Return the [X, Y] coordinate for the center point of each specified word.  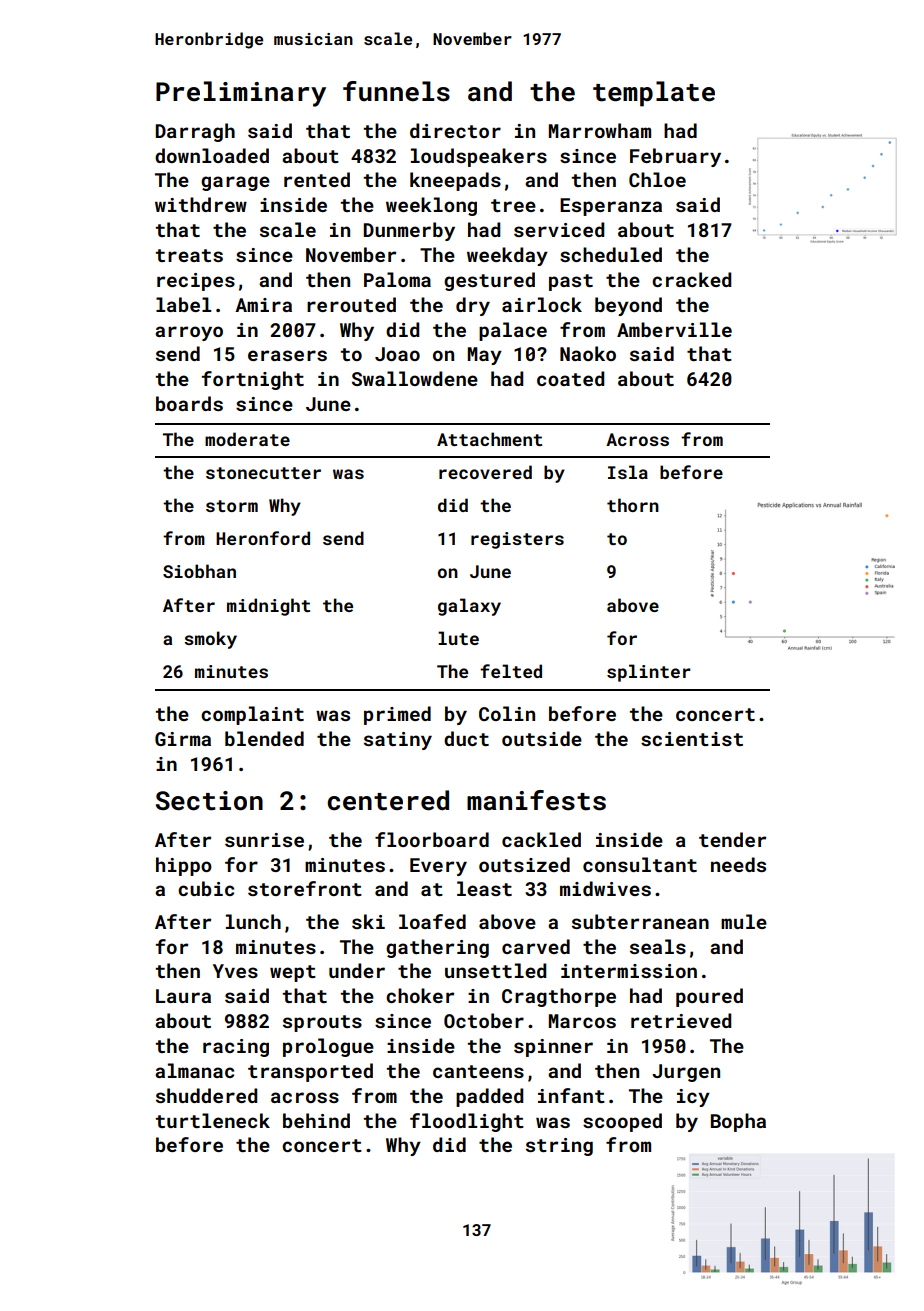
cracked [691, 279]
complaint [252, 715]
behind [316, 1120]
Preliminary [241, 94]
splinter [649, 673]
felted [511, 671]
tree [513, 205]
